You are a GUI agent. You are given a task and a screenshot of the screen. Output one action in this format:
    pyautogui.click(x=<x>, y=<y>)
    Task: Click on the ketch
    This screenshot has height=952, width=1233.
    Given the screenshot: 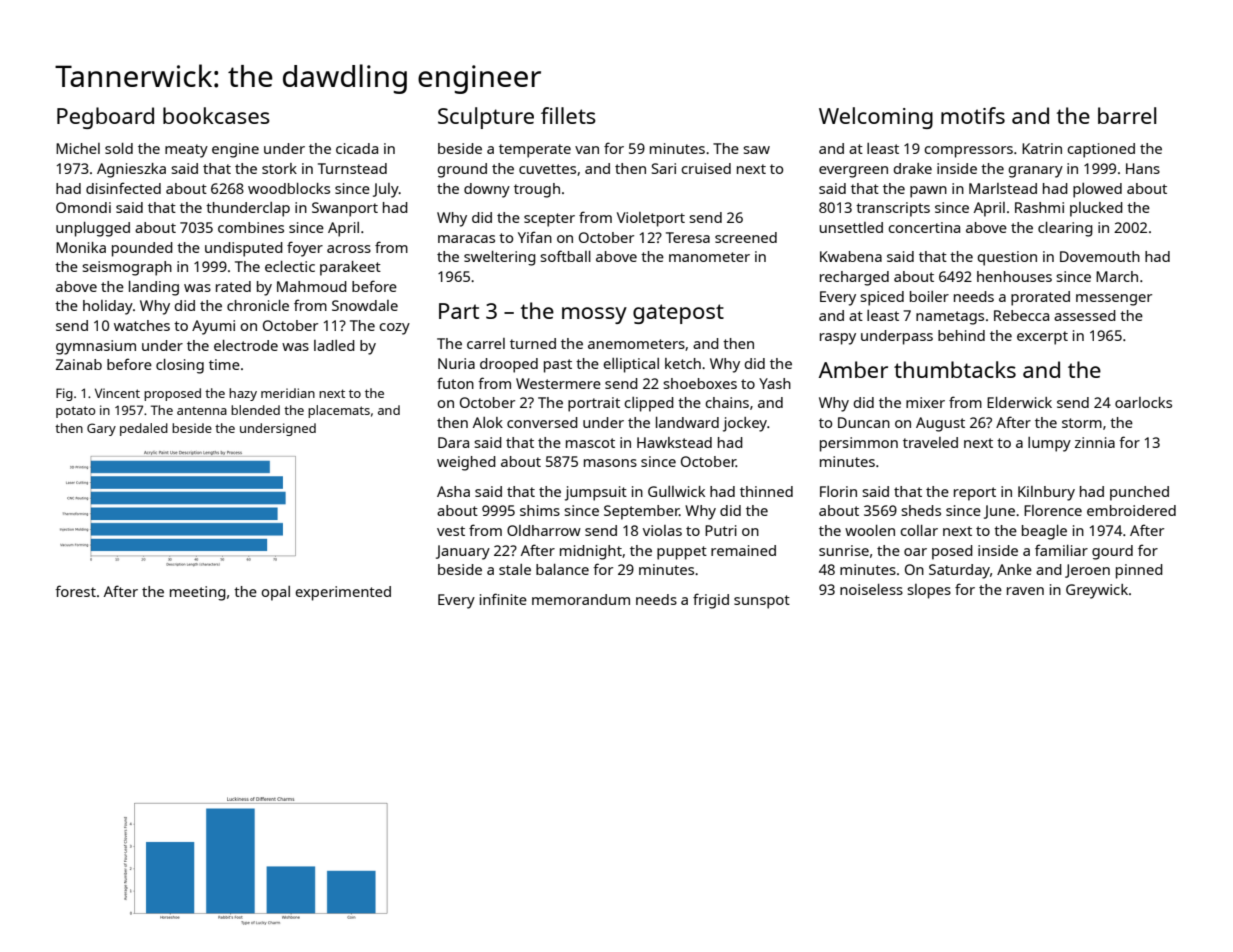 What is the action you would take?
    pyautogui.click(x=683, y=363)
